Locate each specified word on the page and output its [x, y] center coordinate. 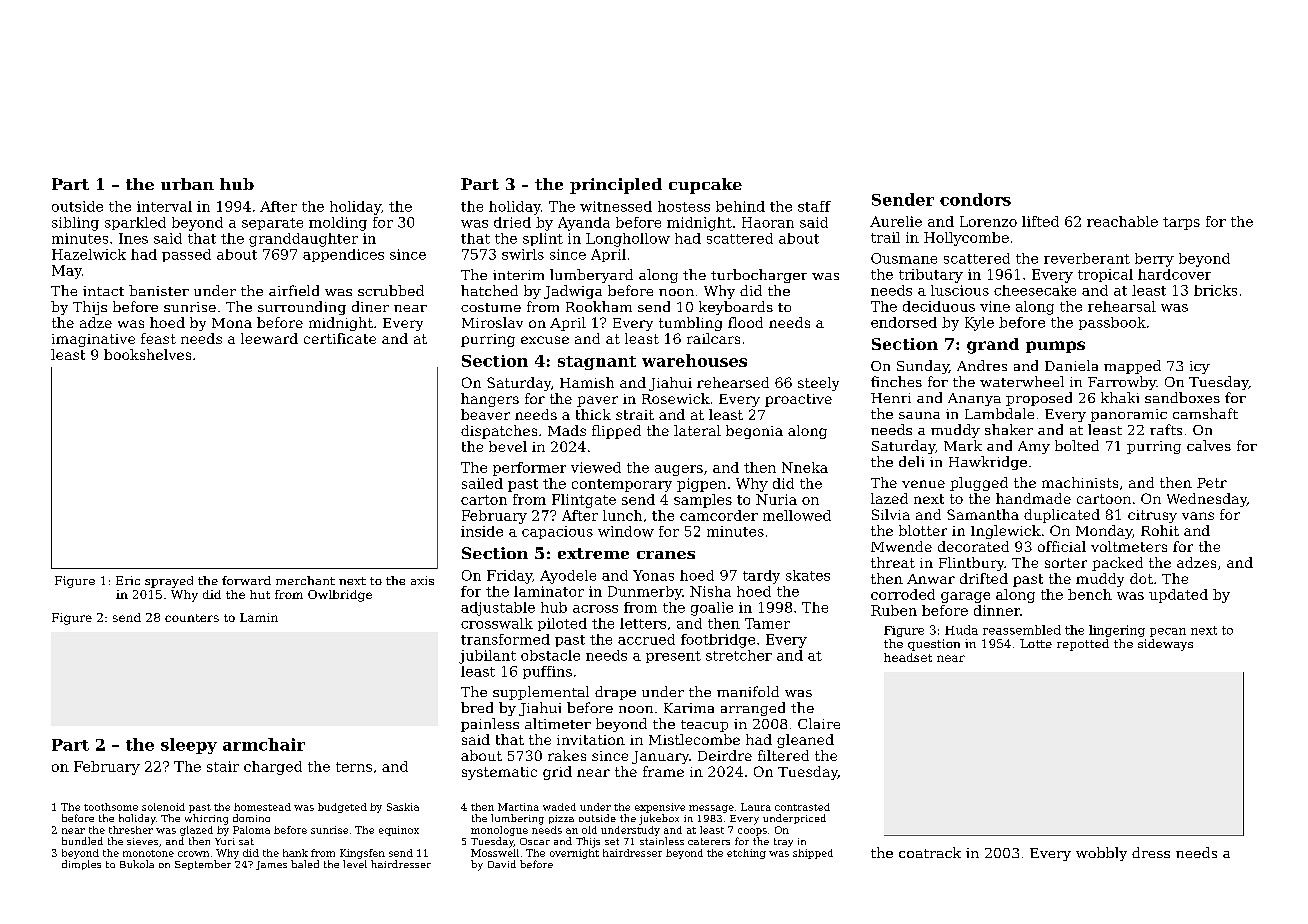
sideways [1165, 645]
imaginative [93, 340]
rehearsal [1122, 306]
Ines [133, 238]
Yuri [225, 841]
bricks [1215, 290]
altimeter [558, 723]
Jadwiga [573, 292]
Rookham [599, 306]
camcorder [719, 515]
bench [1090, 594]
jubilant [487, 657]
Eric [128, 580]
